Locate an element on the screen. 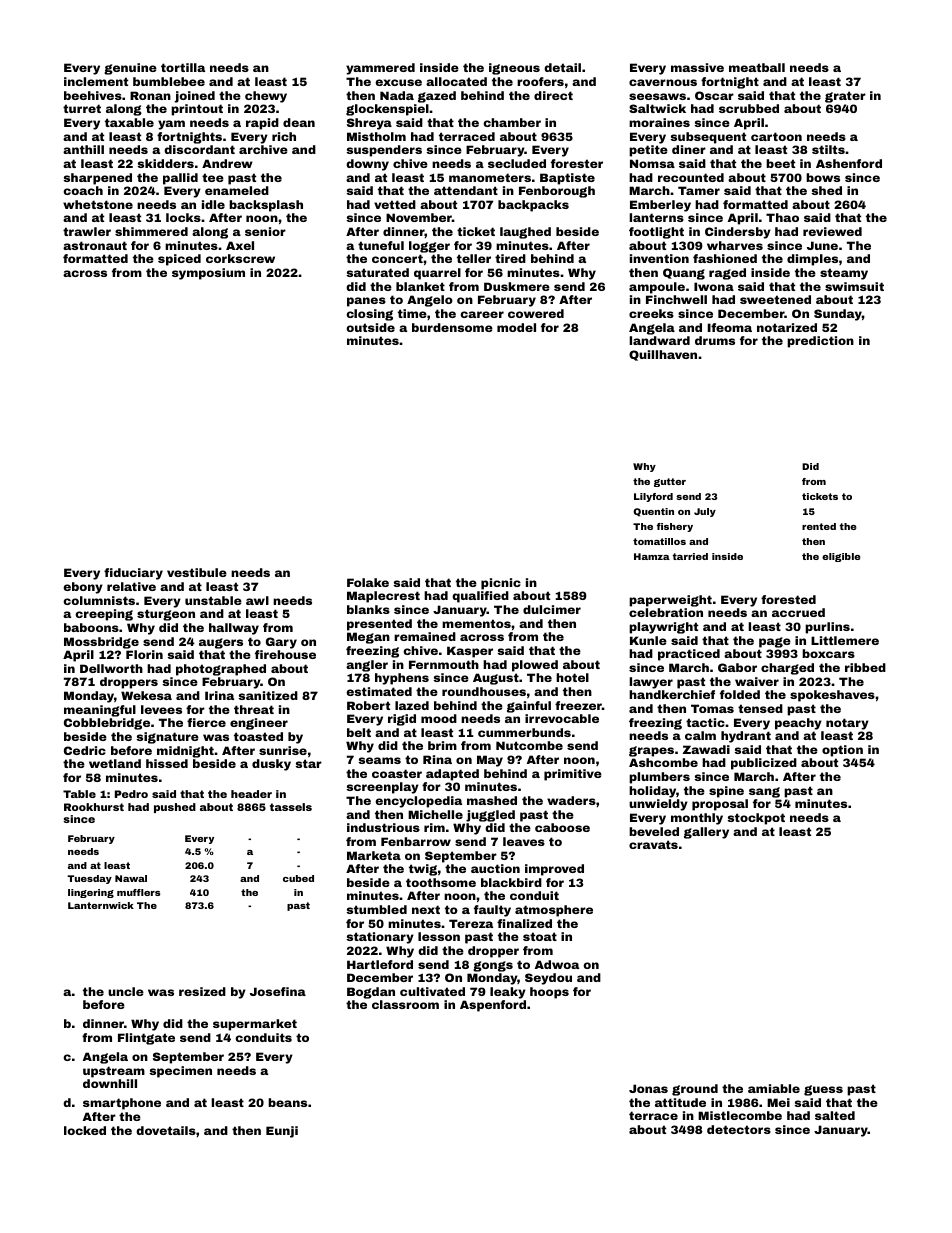 The width and height of the screenshot is (952, 1233). header is located at coordinates (251, 794).
